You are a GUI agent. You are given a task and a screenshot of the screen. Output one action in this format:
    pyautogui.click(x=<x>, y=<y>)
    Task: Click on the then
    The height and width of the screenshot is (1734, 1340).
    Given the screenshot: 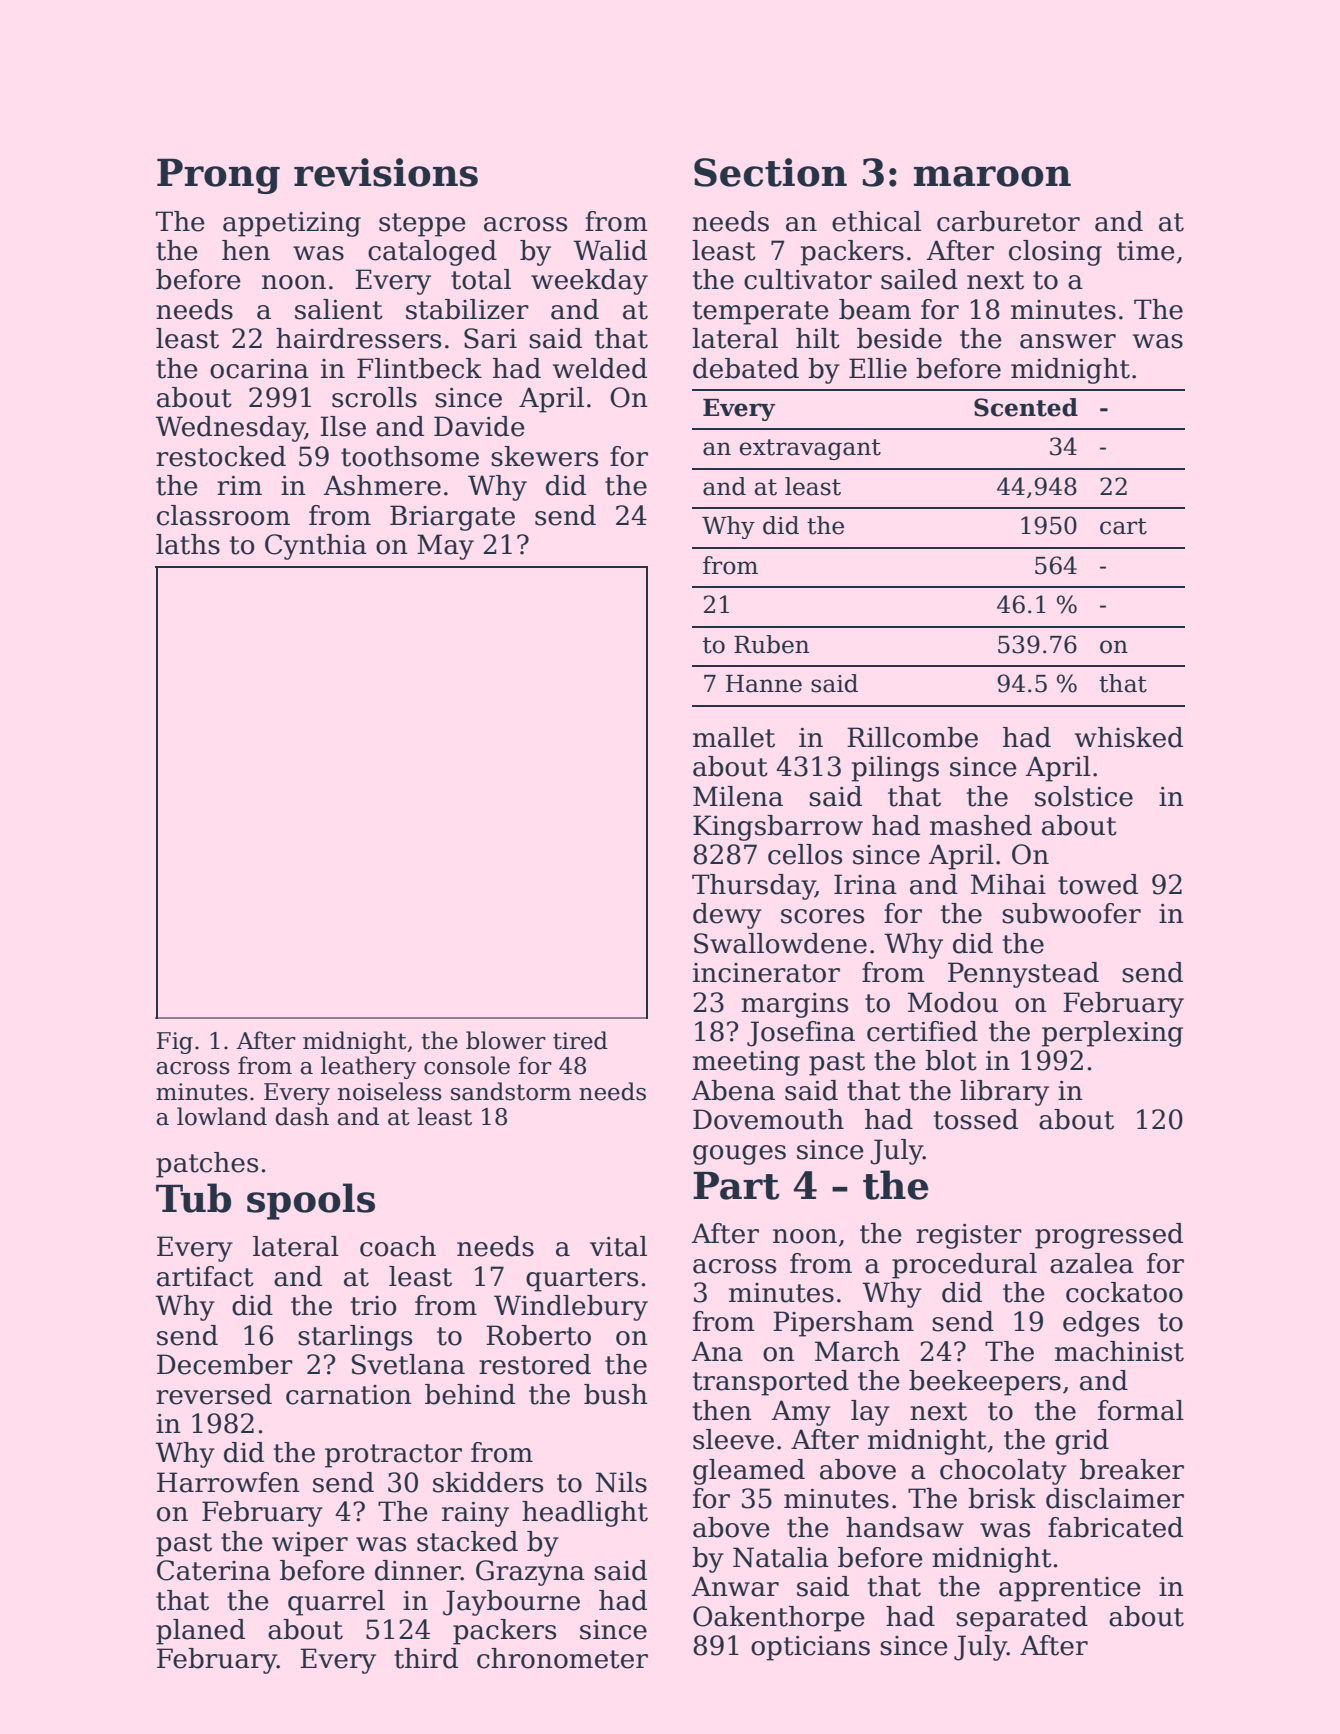 What is the action you would take?
    pyautogui.click(x=722, y=1410)
